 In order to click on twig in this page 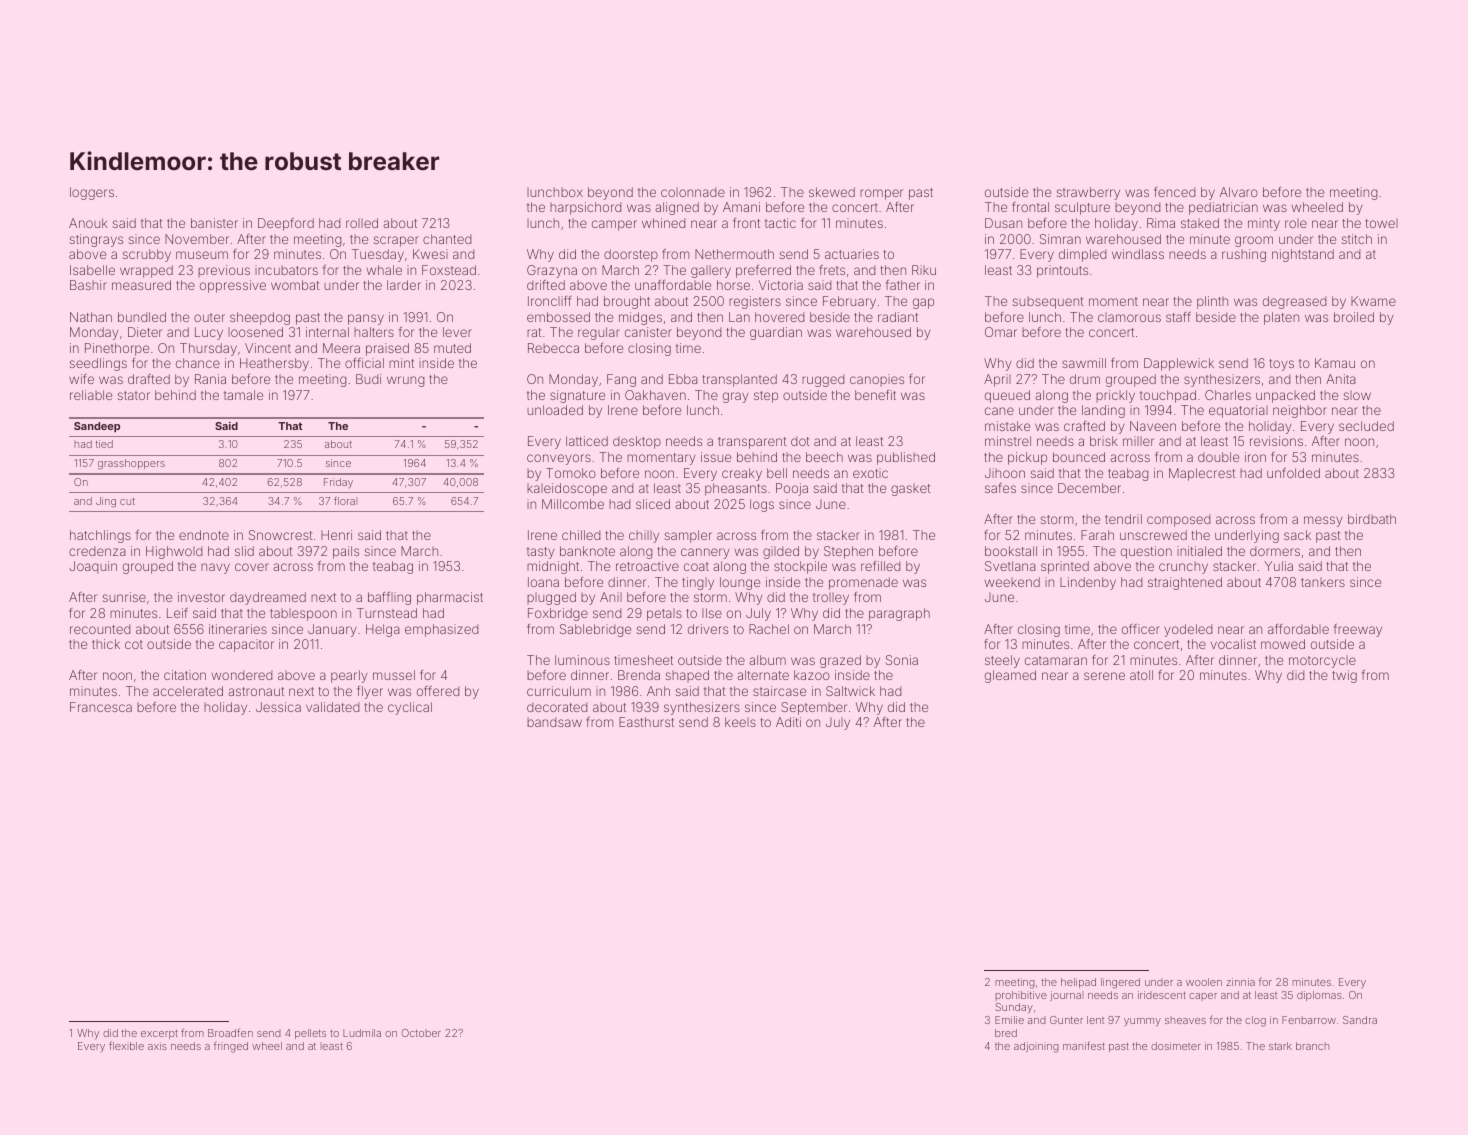, I will do `click(1344, 676)`.
